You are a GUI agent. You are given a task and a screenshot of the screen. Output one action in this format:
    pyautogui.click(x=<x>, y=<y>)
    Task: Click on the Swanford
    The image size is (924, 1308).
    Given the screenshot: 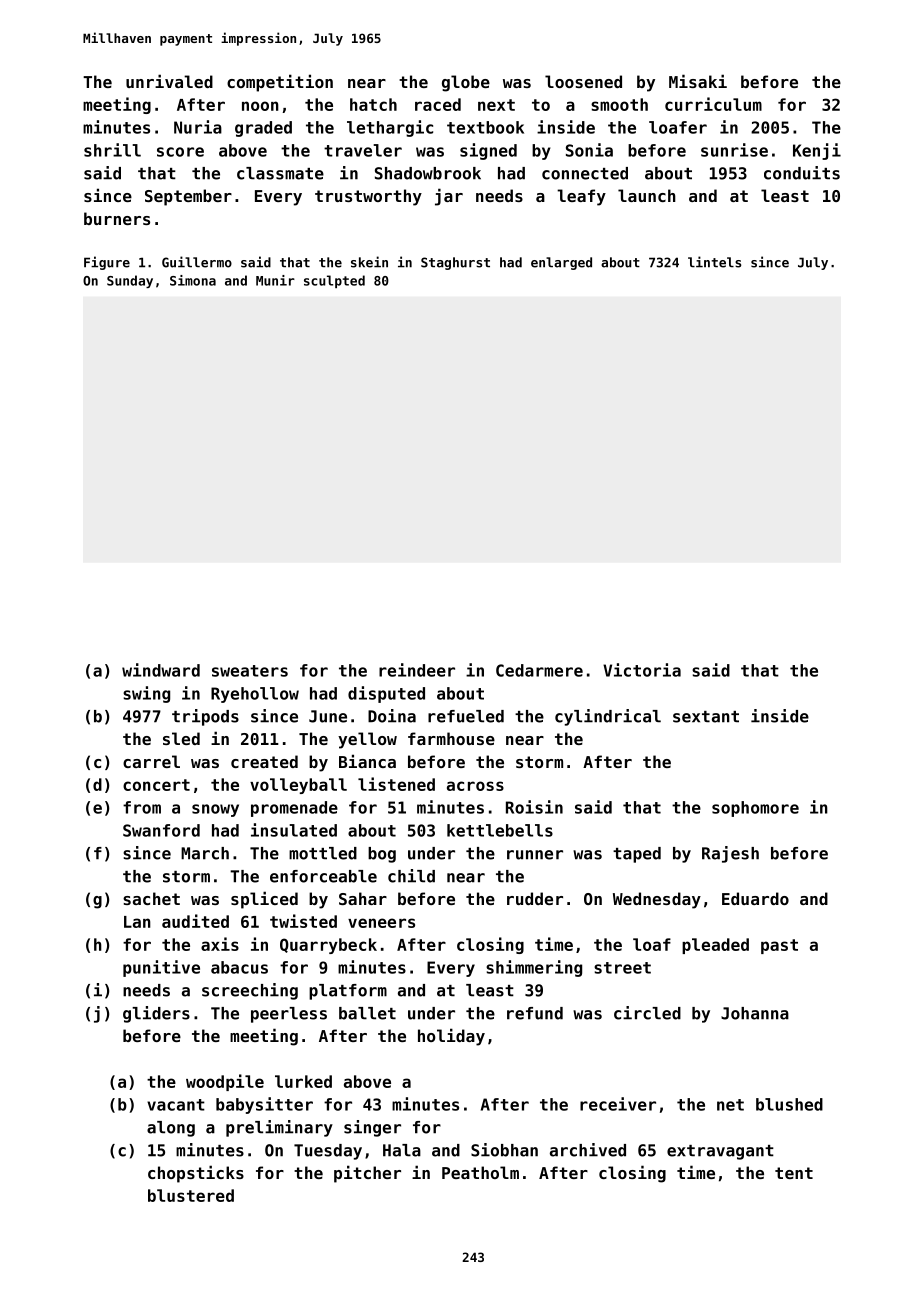 What is the action you would take?
    pyautogui.click(x=161, y=830)
